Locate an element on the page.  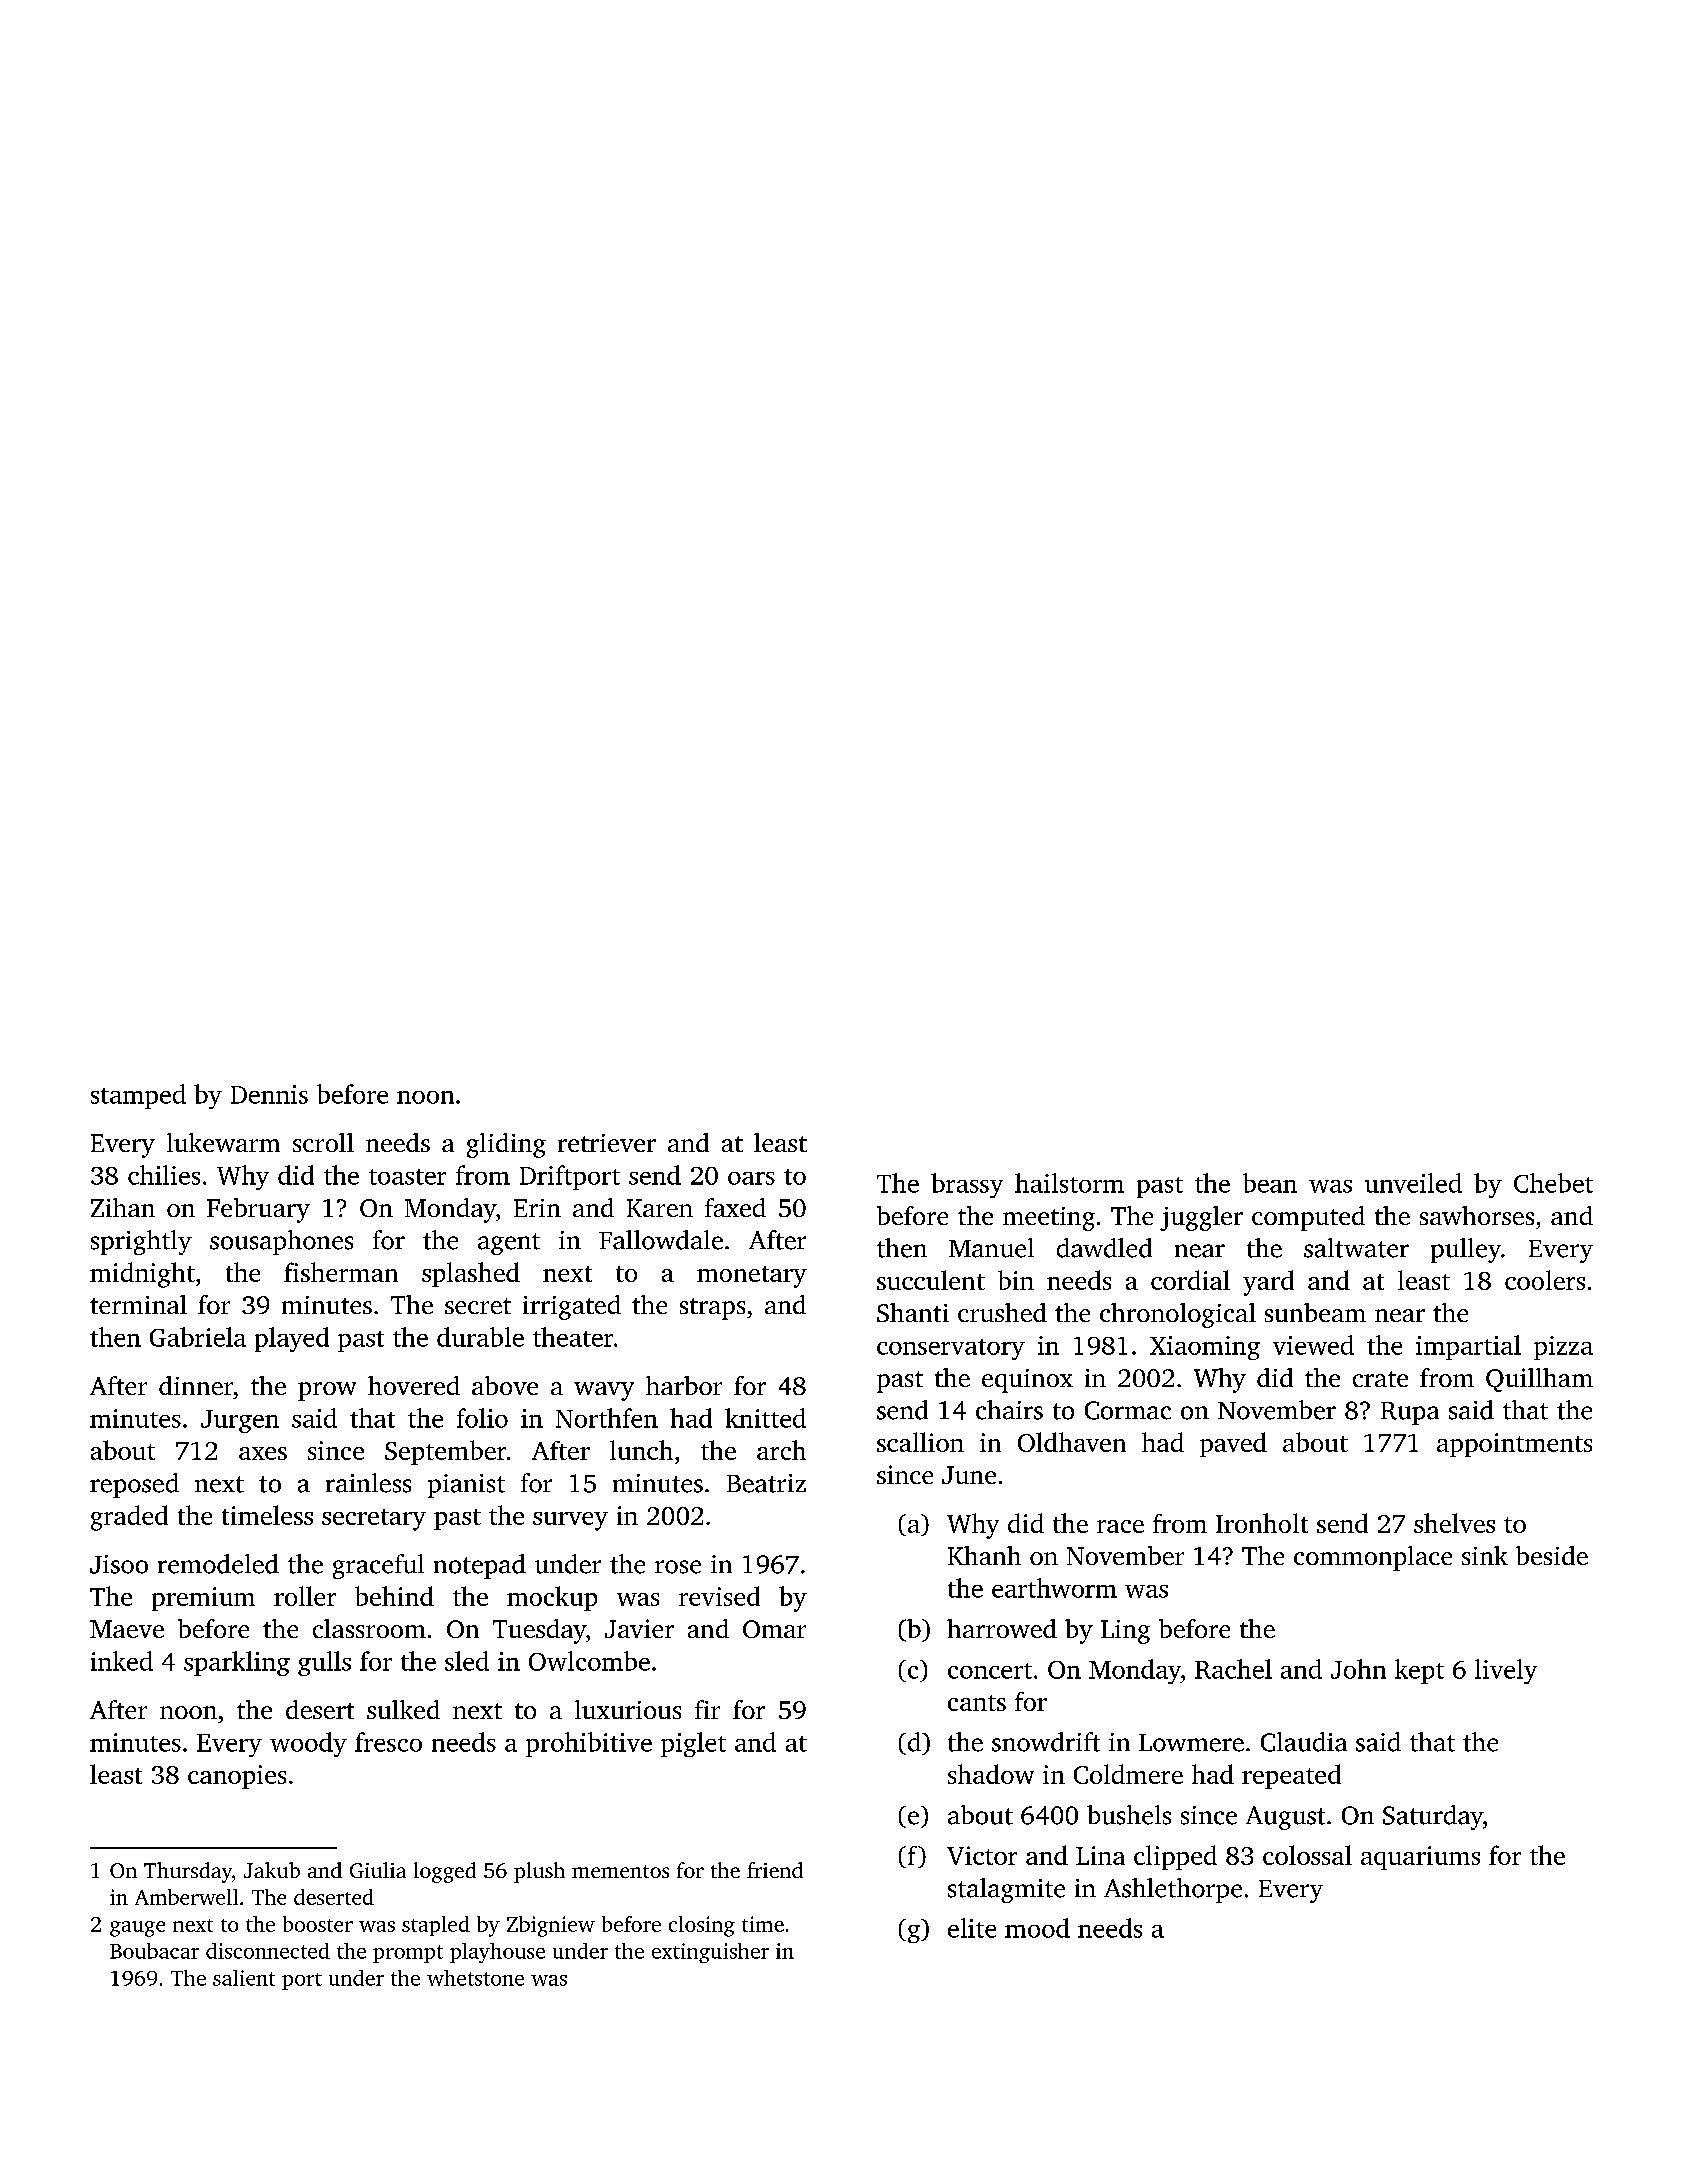
dinner is located at coordinates (196, 1385).
